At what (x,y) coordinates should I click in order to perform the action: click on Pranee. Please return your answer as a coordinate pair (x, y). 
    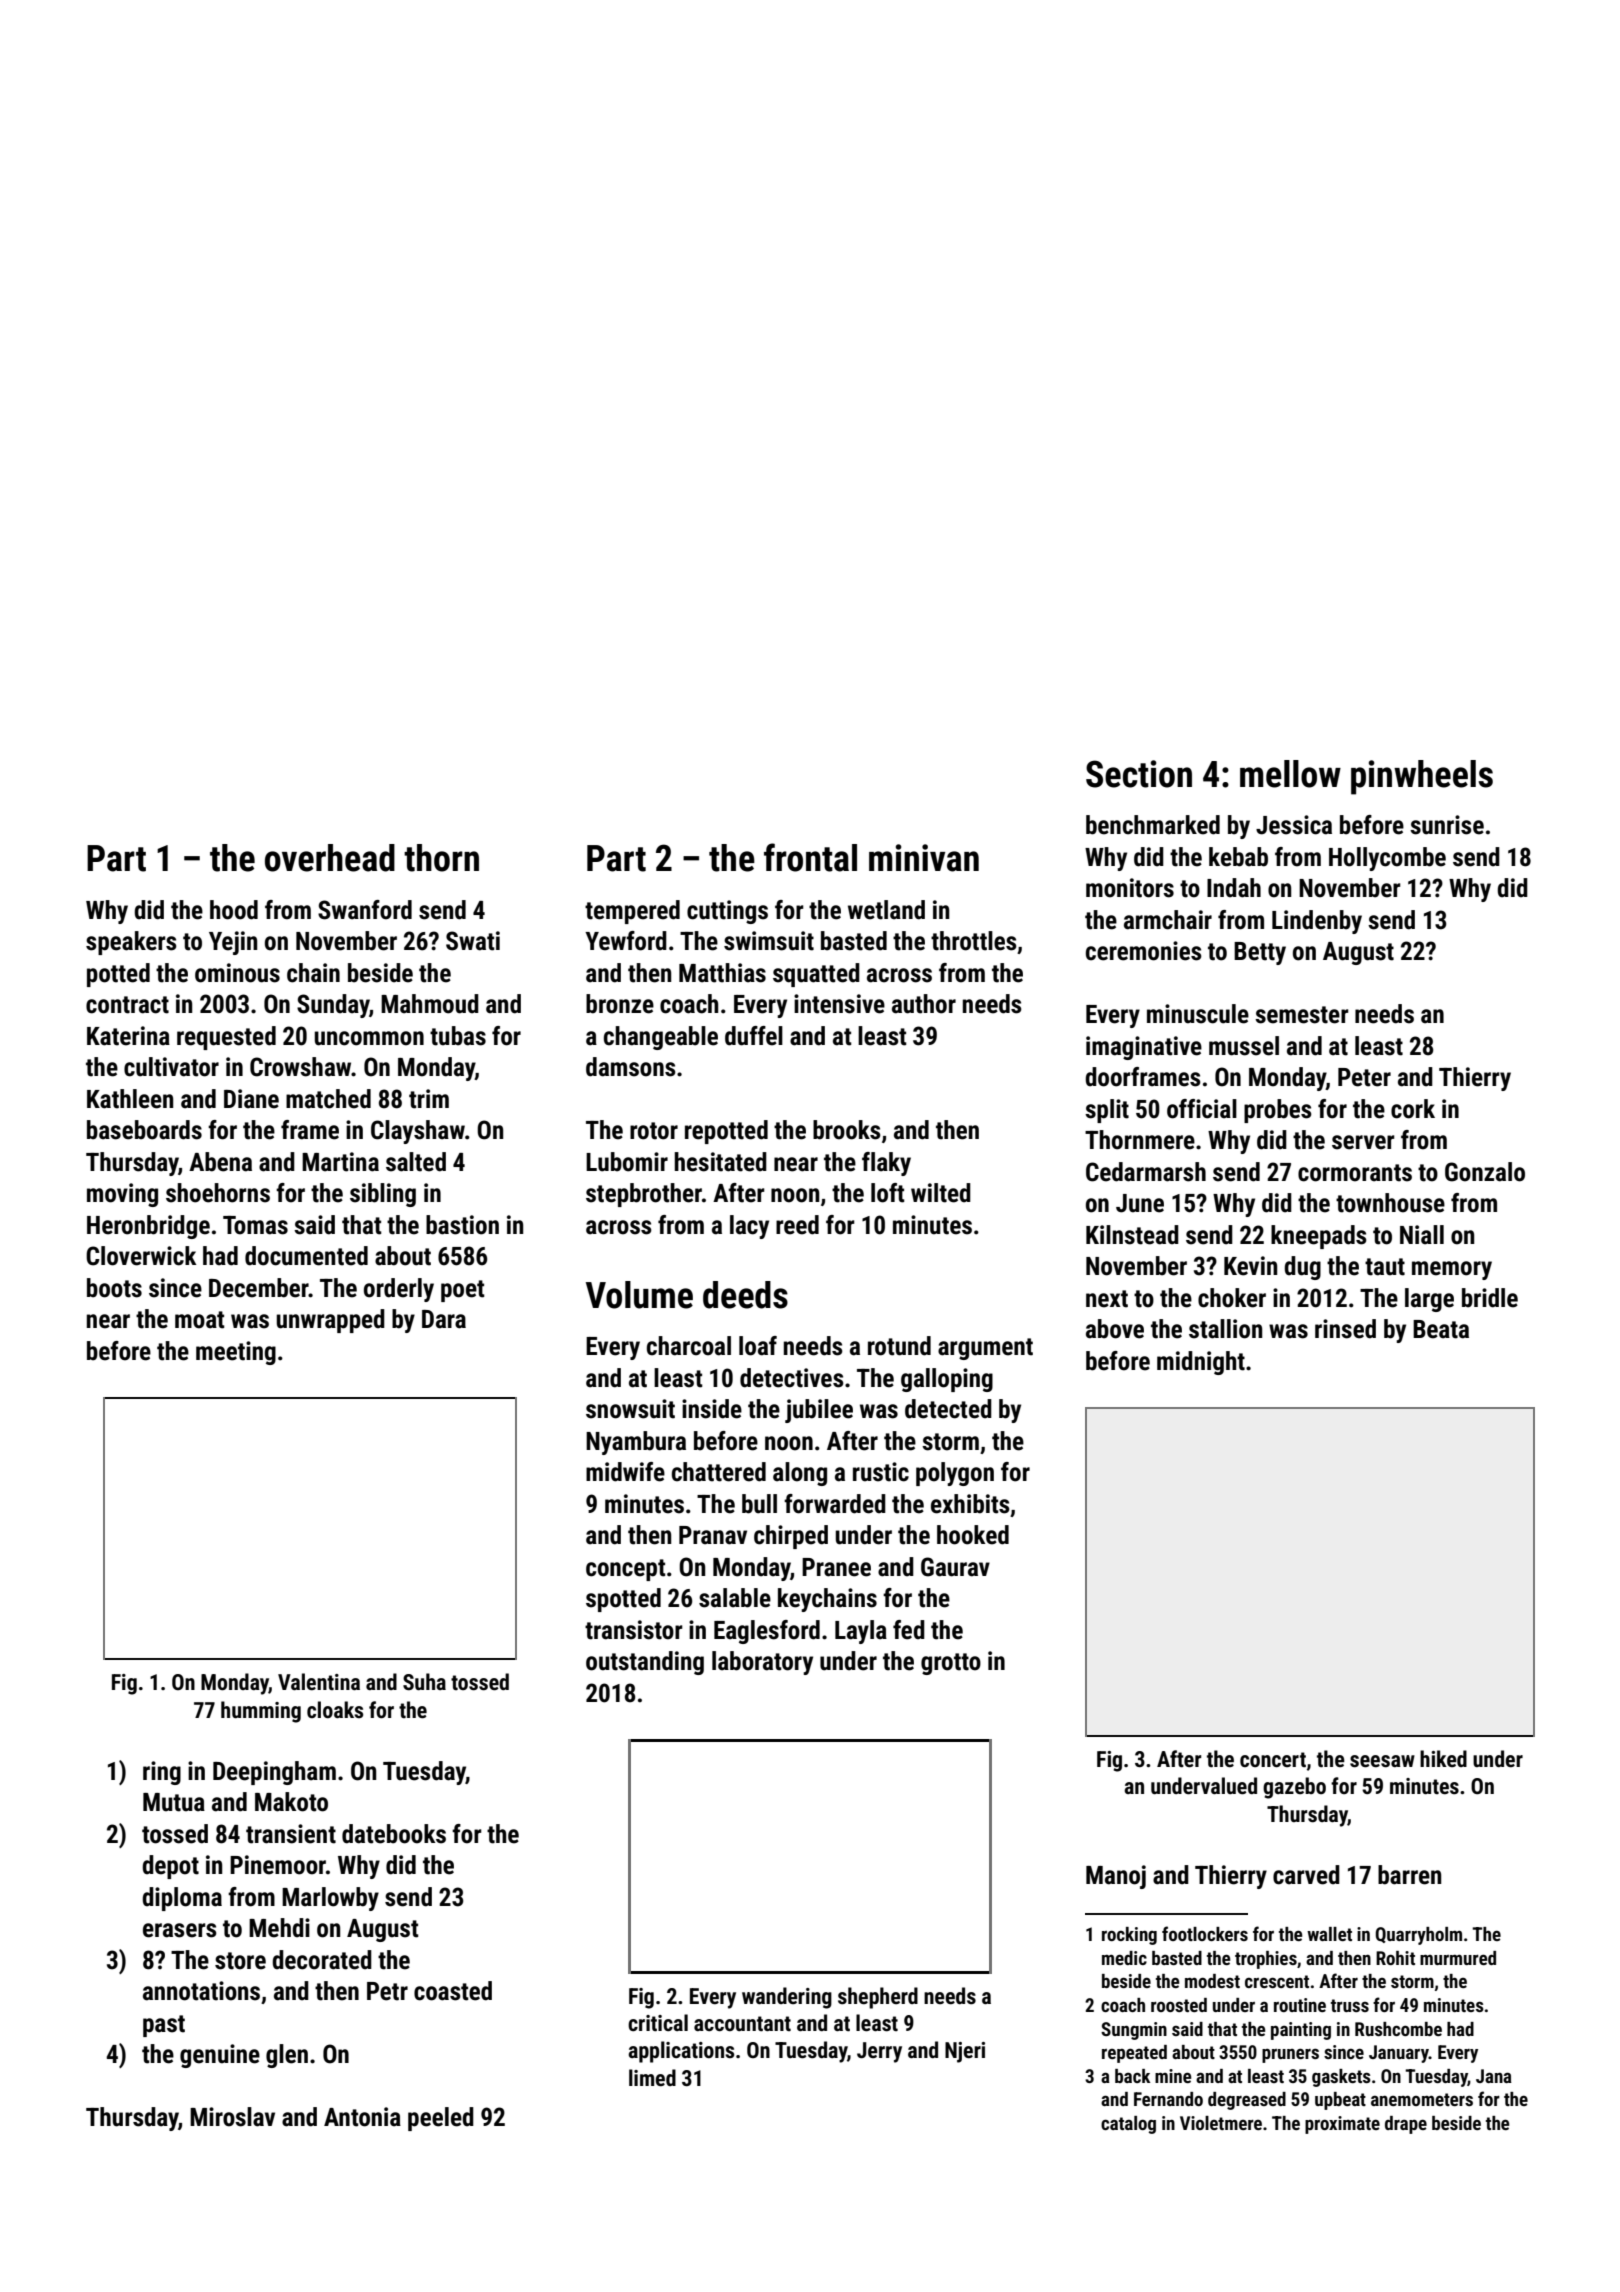
    Looking at the image, I should click on (836, 1567).
